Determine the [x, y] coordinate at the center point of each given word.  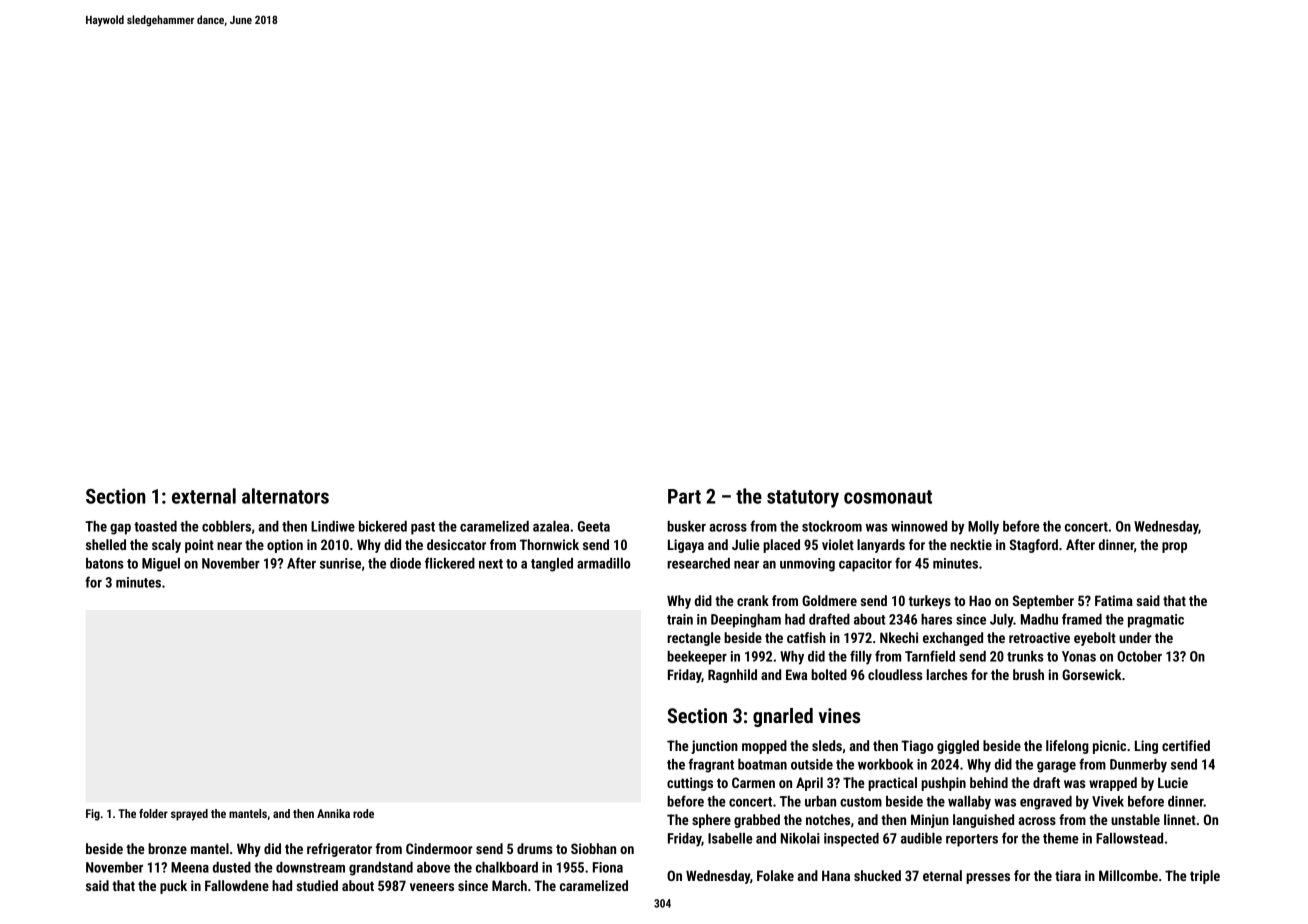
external [204, 496]
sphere [711, 821]
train [680, 619]
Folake [775, 875]
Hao [980, 600]
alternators [285, 496]
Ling [1146, 747]
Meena [190, 867]
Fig [93, 815]
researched [698, 563]
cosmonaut [888, 497]
